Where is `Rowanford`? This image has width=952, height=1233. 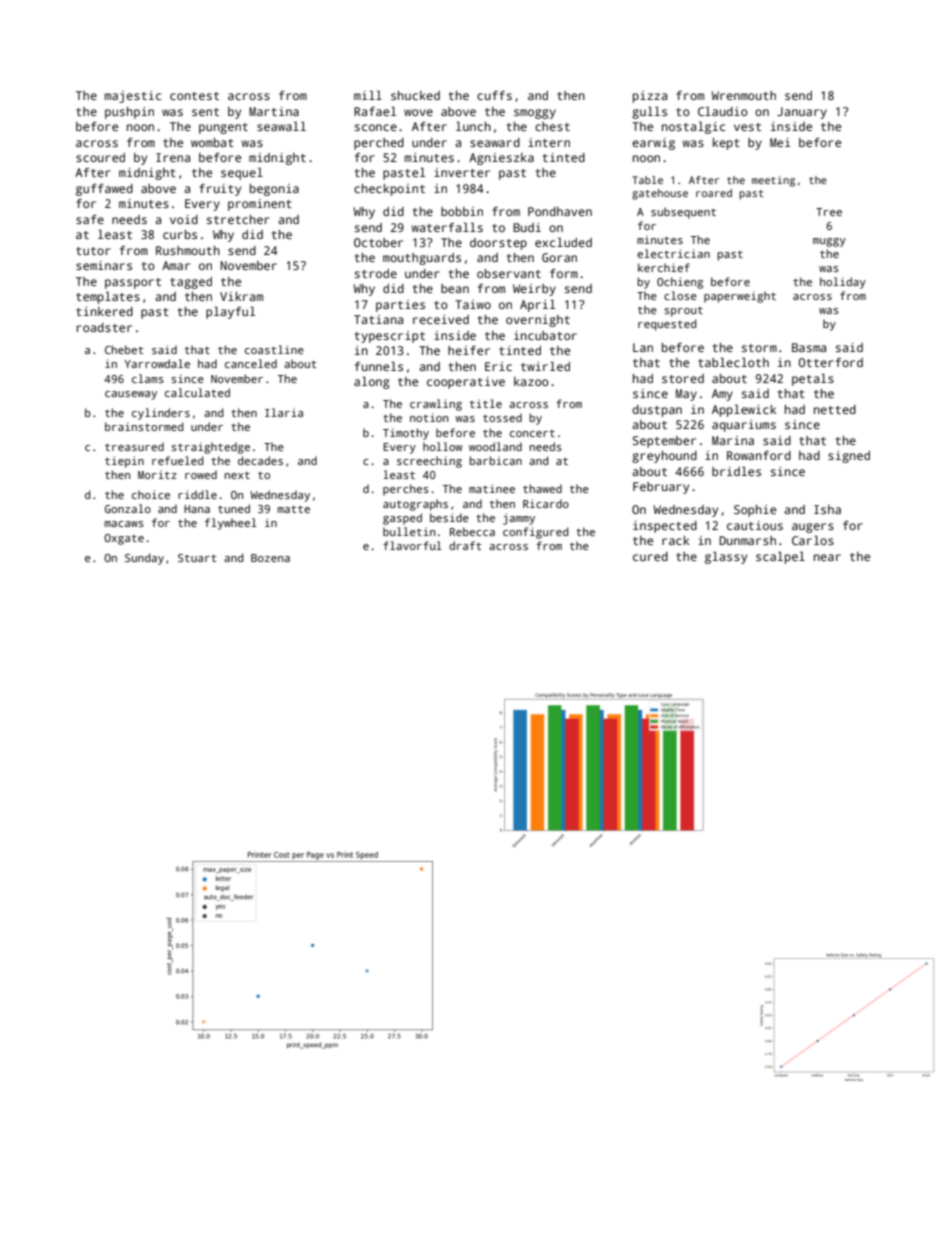
Rowanford is located at coordinates (759, 455).
